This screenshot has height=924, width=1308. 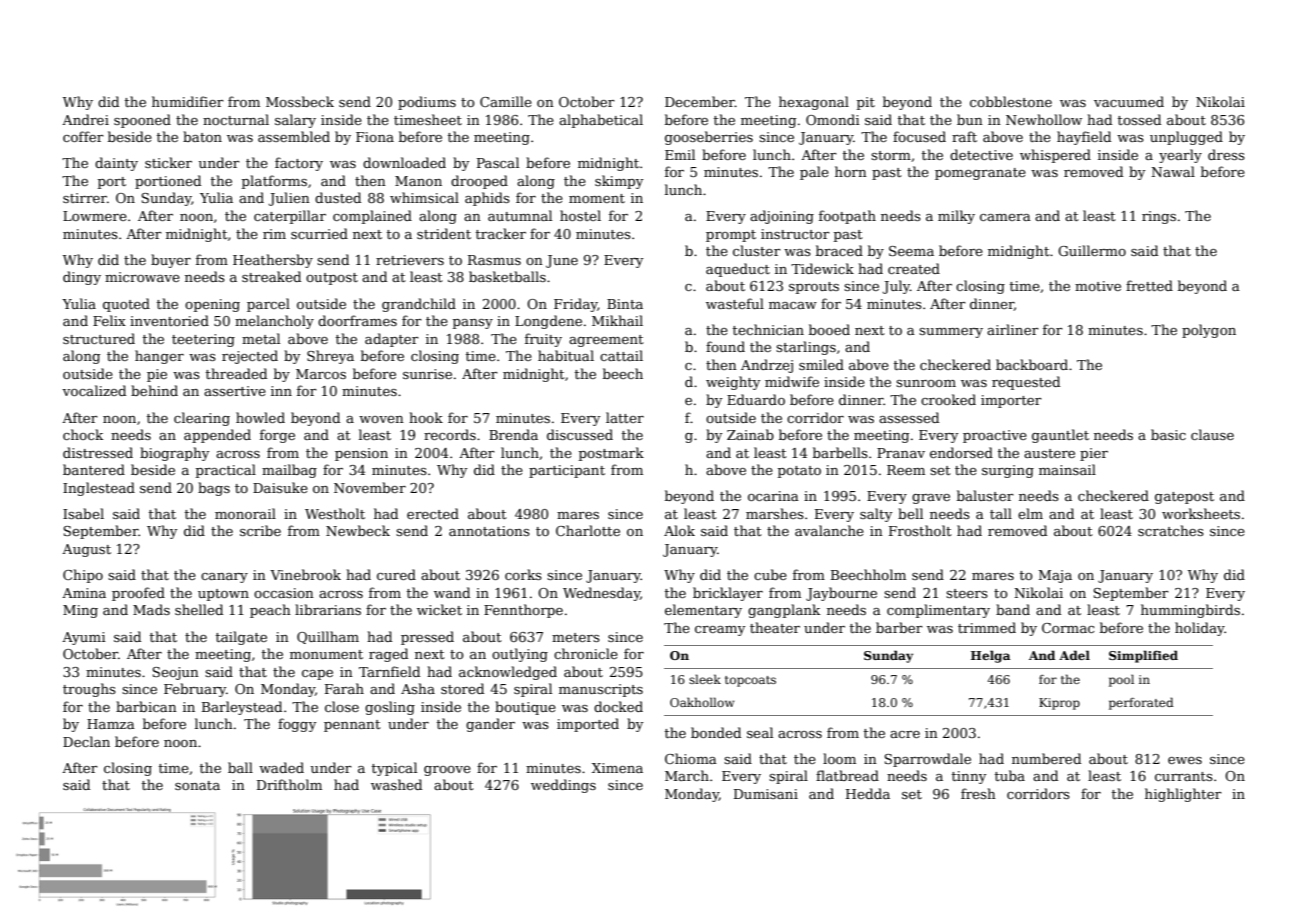 What do you see at coordinates (84, 638) in the screenshot?
I see `Ayumi` at bounding box center [84, 638].
